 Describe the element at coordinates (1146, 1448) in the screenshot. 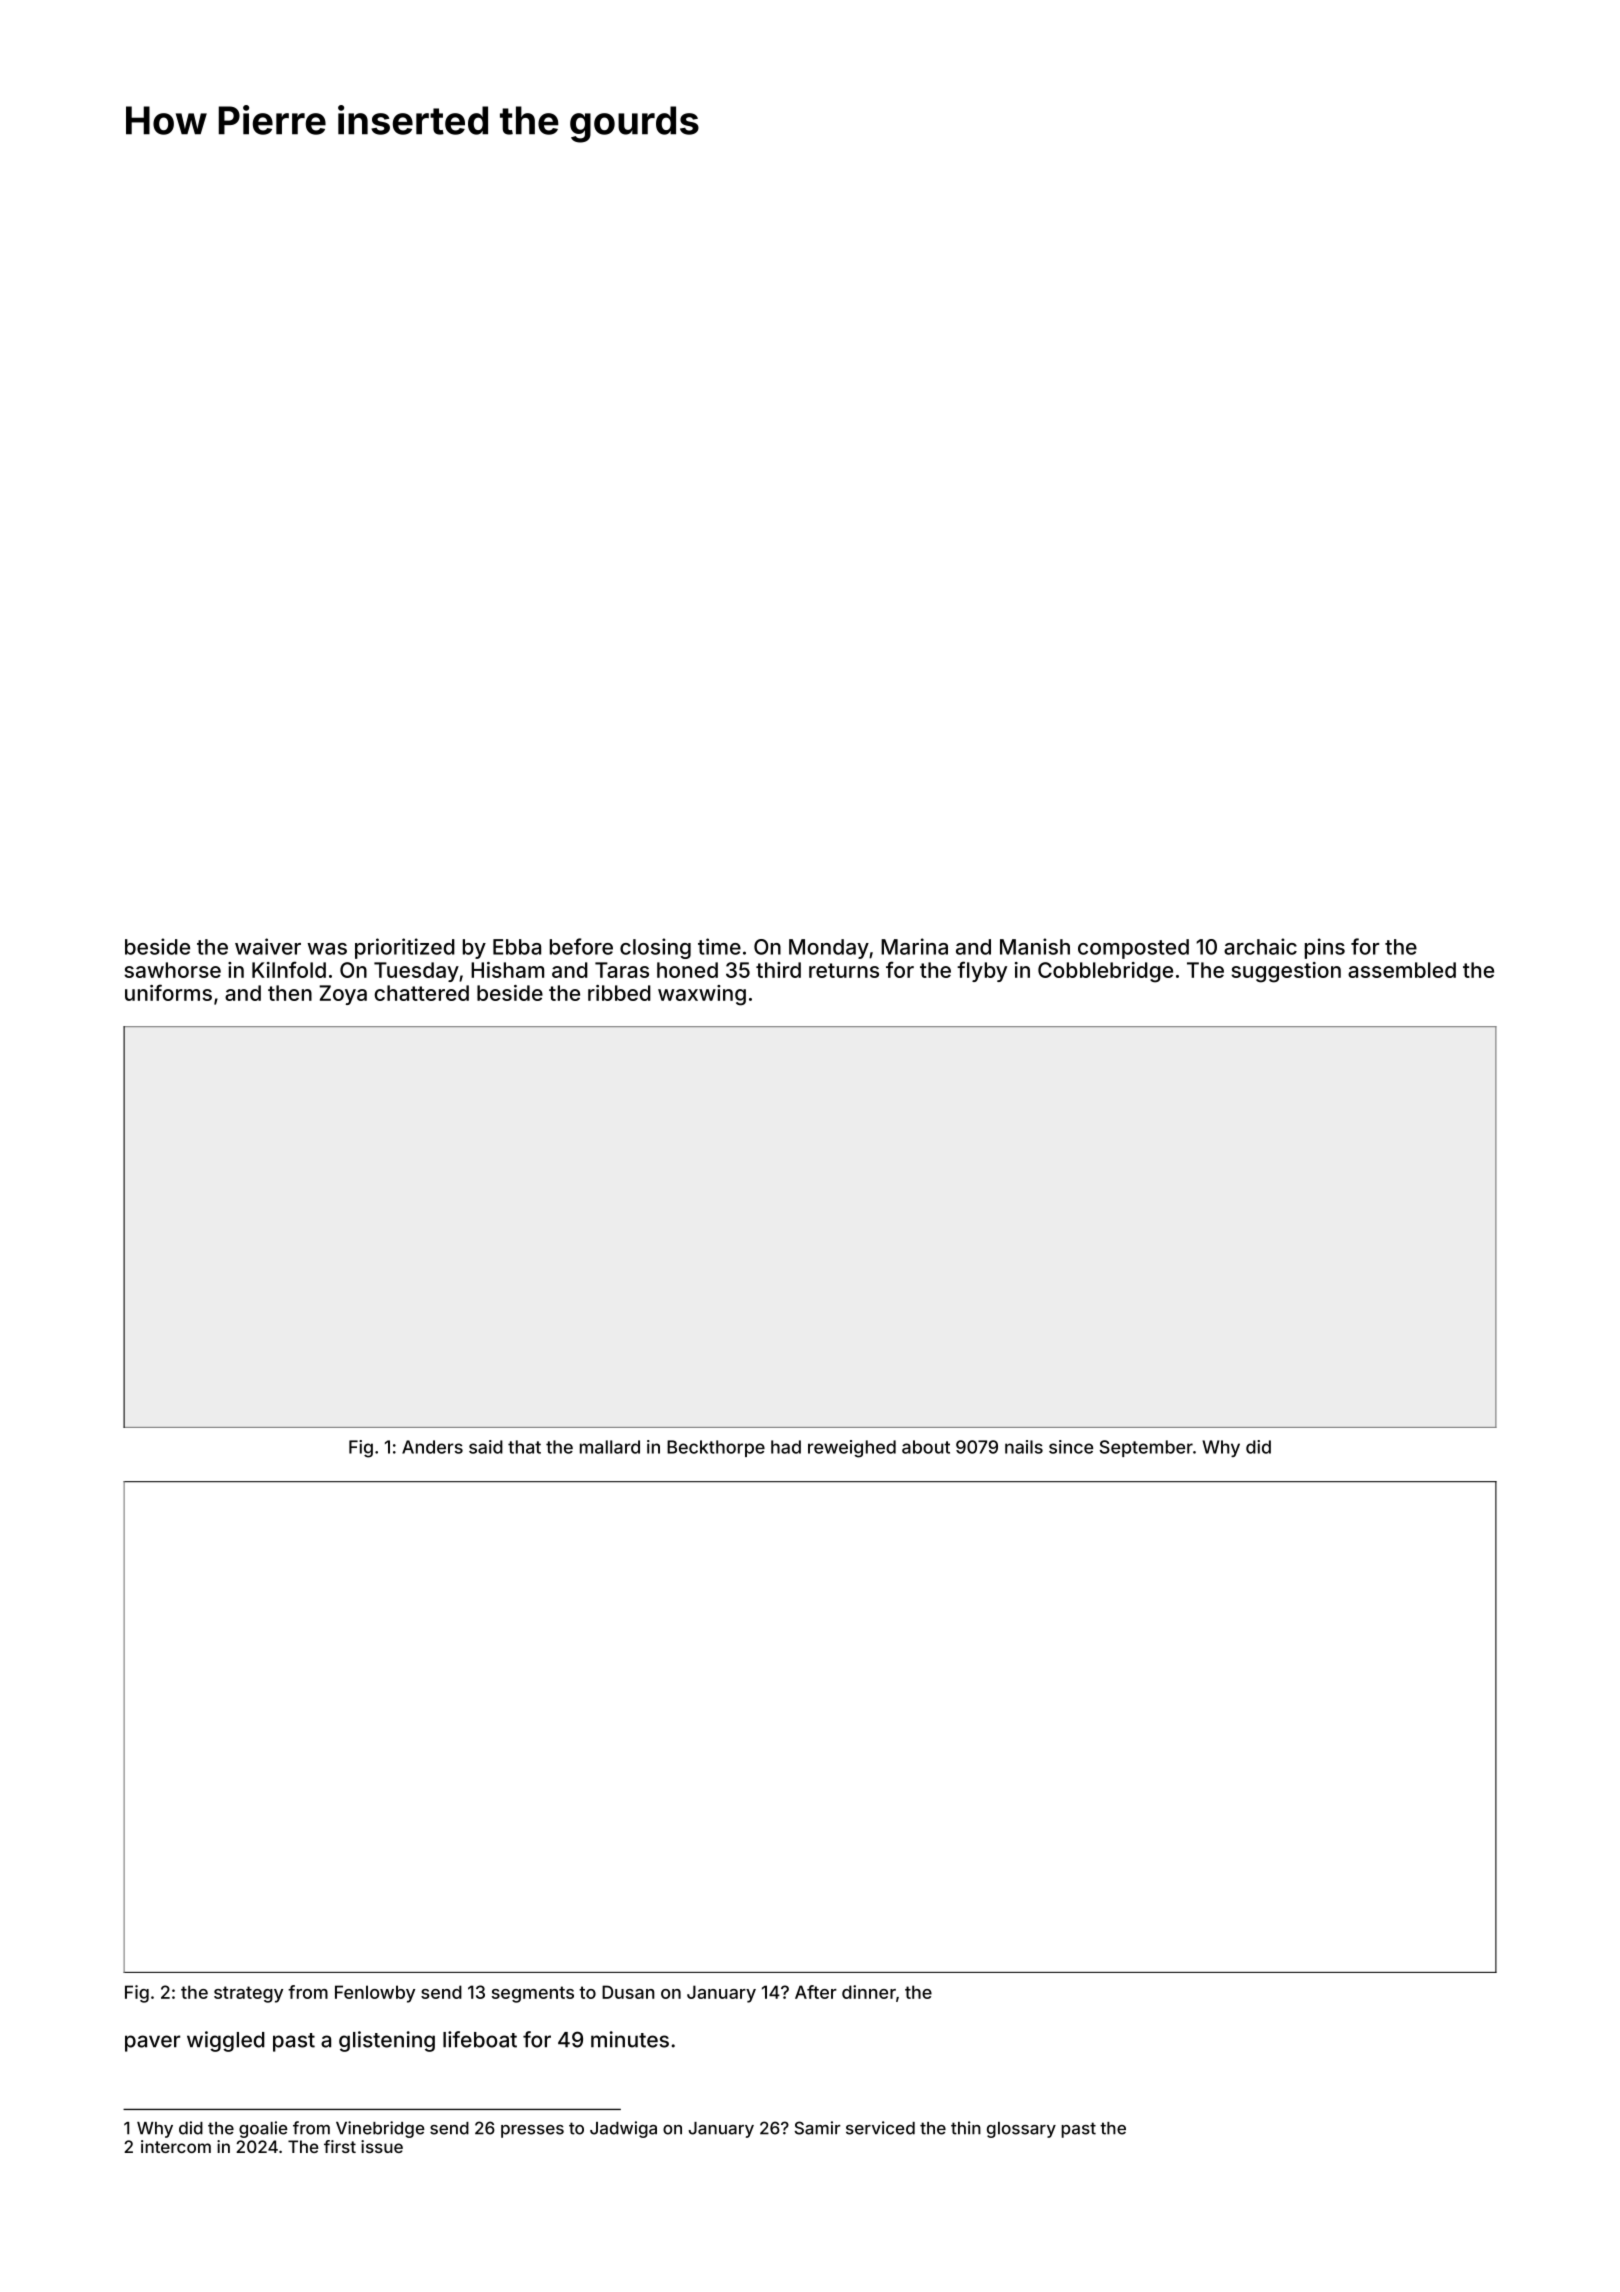

I see `September` at that location.
